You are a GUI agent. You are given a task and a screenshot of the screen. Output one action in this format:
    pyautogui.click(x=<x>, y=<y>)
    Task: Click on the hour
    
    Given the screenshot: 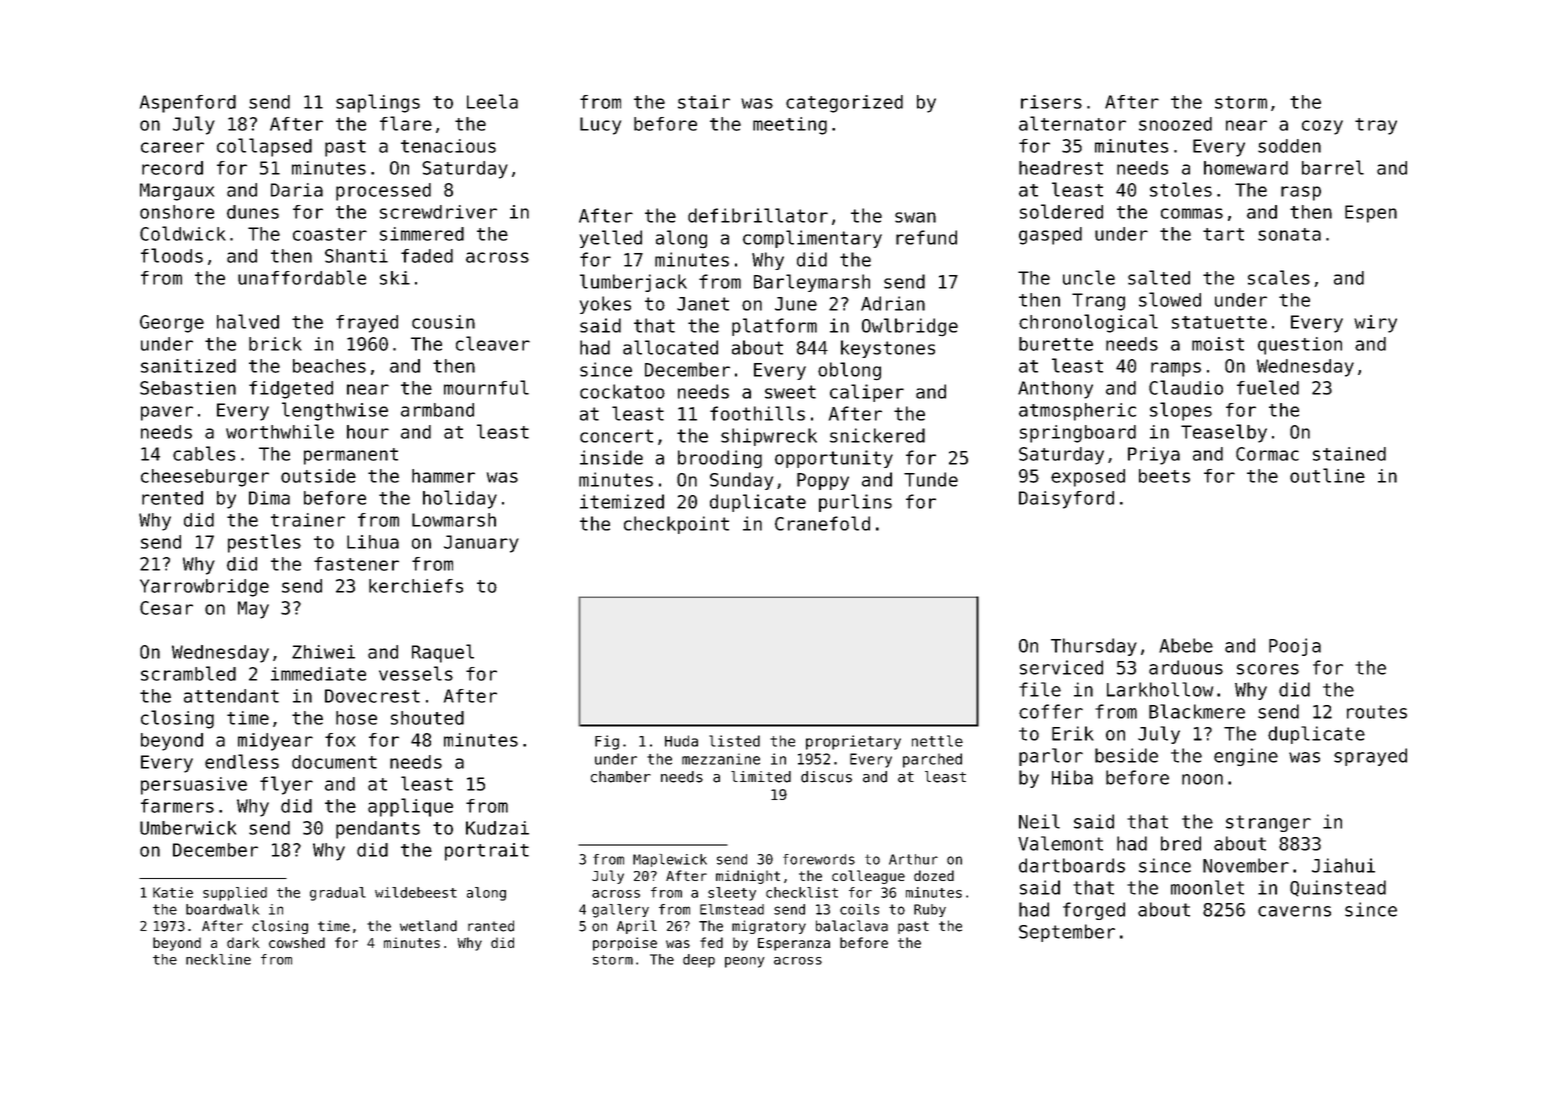 What is the action you would take?
    pyautogui.click(x=368, y=432)
